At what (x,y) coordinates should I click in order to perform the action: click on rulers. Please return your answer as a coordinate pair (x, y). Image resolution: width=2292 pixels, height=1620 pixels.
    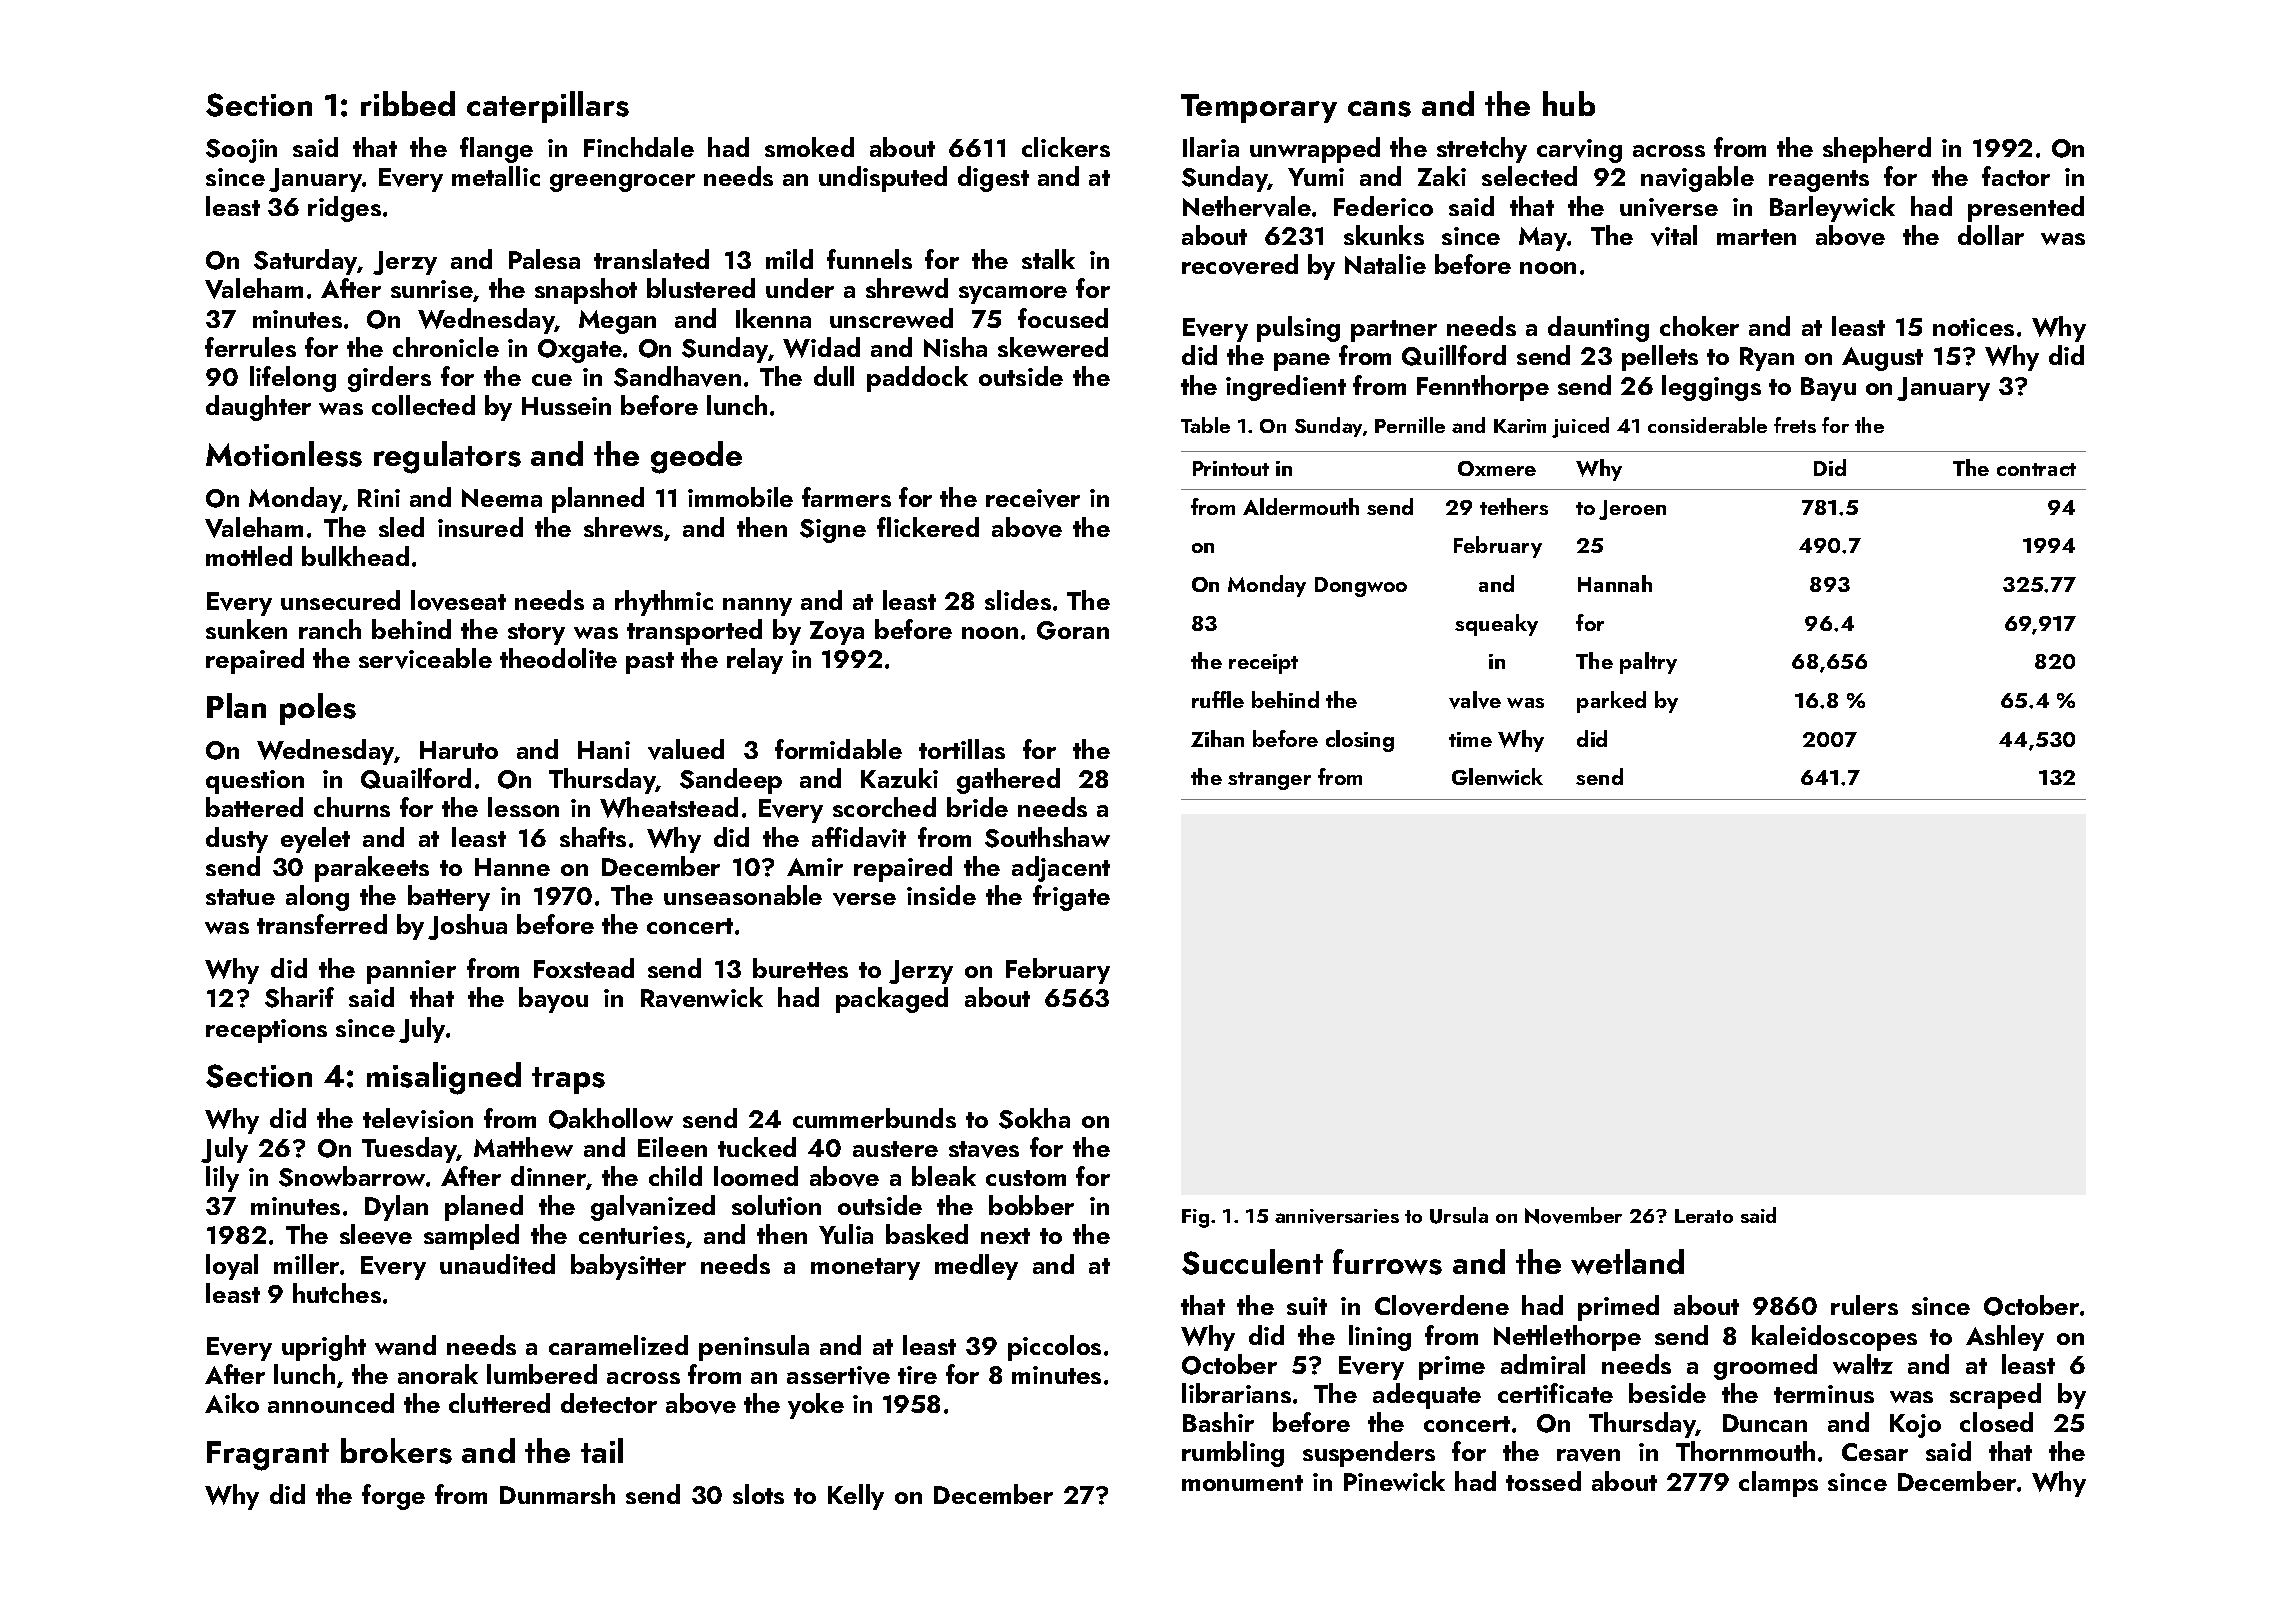
    Looking at the image, I should click on (1864, 1305).
